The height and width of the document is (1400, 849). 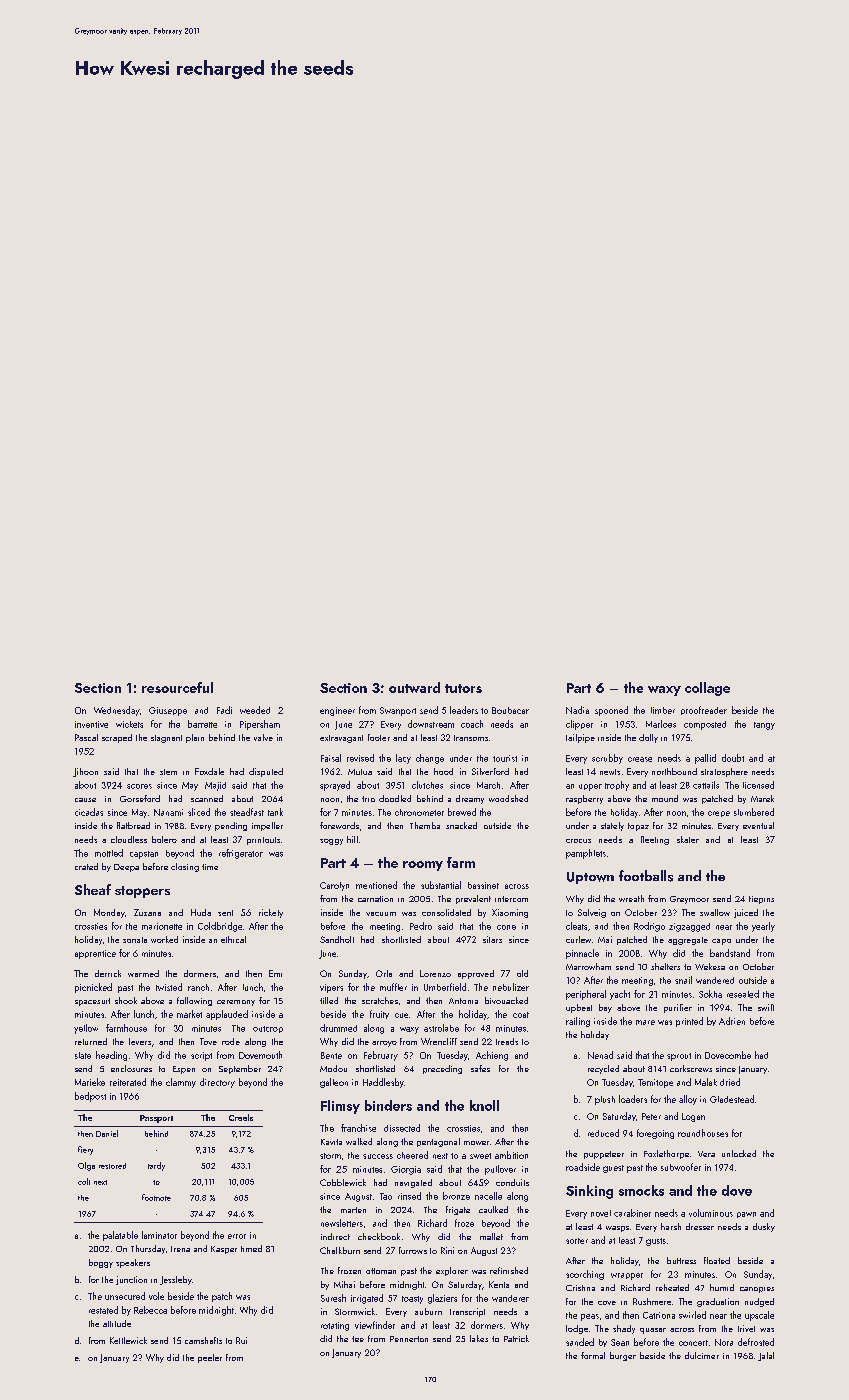 I want to click on tutors, so click(x=463, y=688).
